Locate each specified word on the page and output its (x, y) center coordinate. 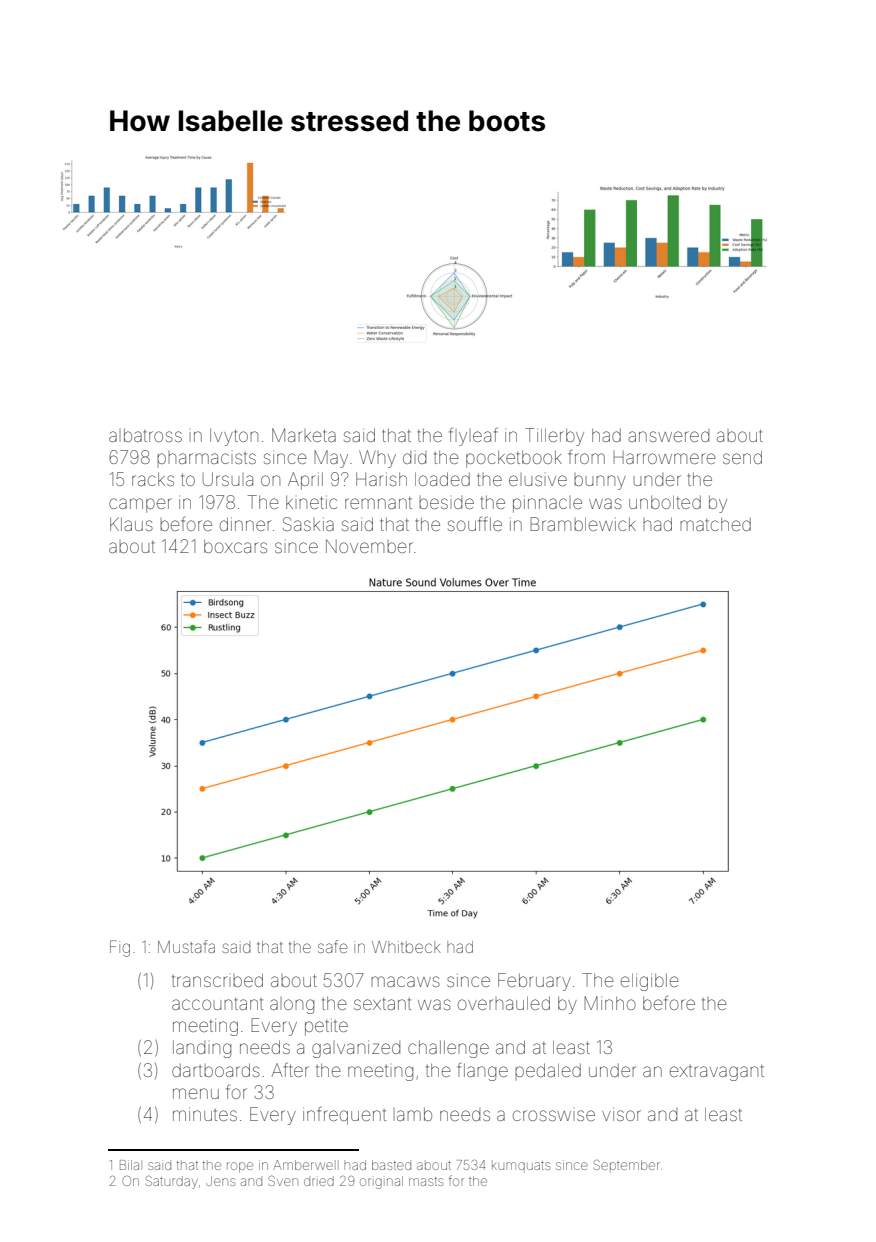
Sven (283, 1180)
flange (482, 1072)
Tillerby (554, 437)
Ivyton (234, 437)
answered (668, 435)
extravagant (717, 1073)
